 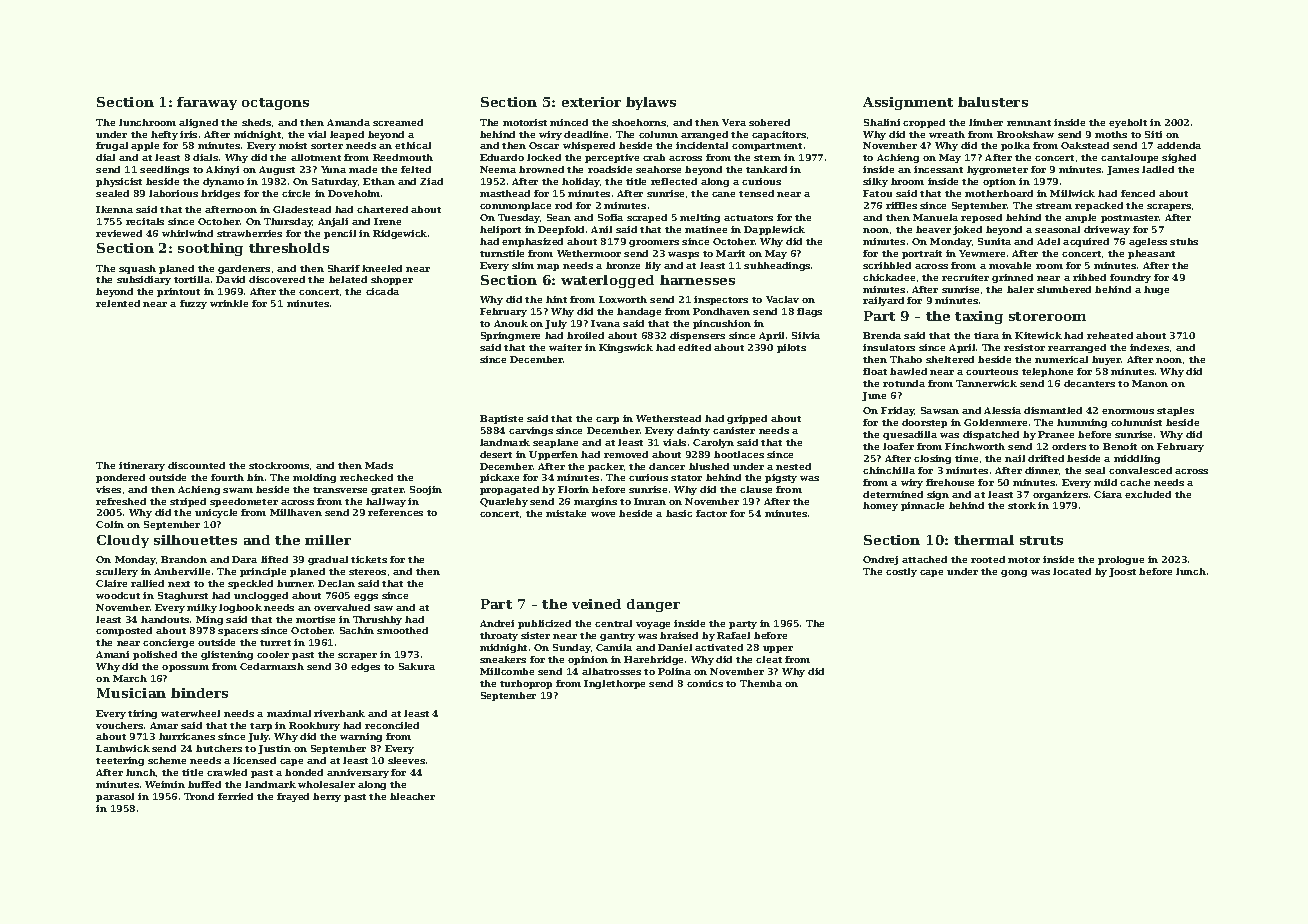 What do you see at coordinates (196, 465) in the document?
I see `discounted` at bounding box center [196, 465].
